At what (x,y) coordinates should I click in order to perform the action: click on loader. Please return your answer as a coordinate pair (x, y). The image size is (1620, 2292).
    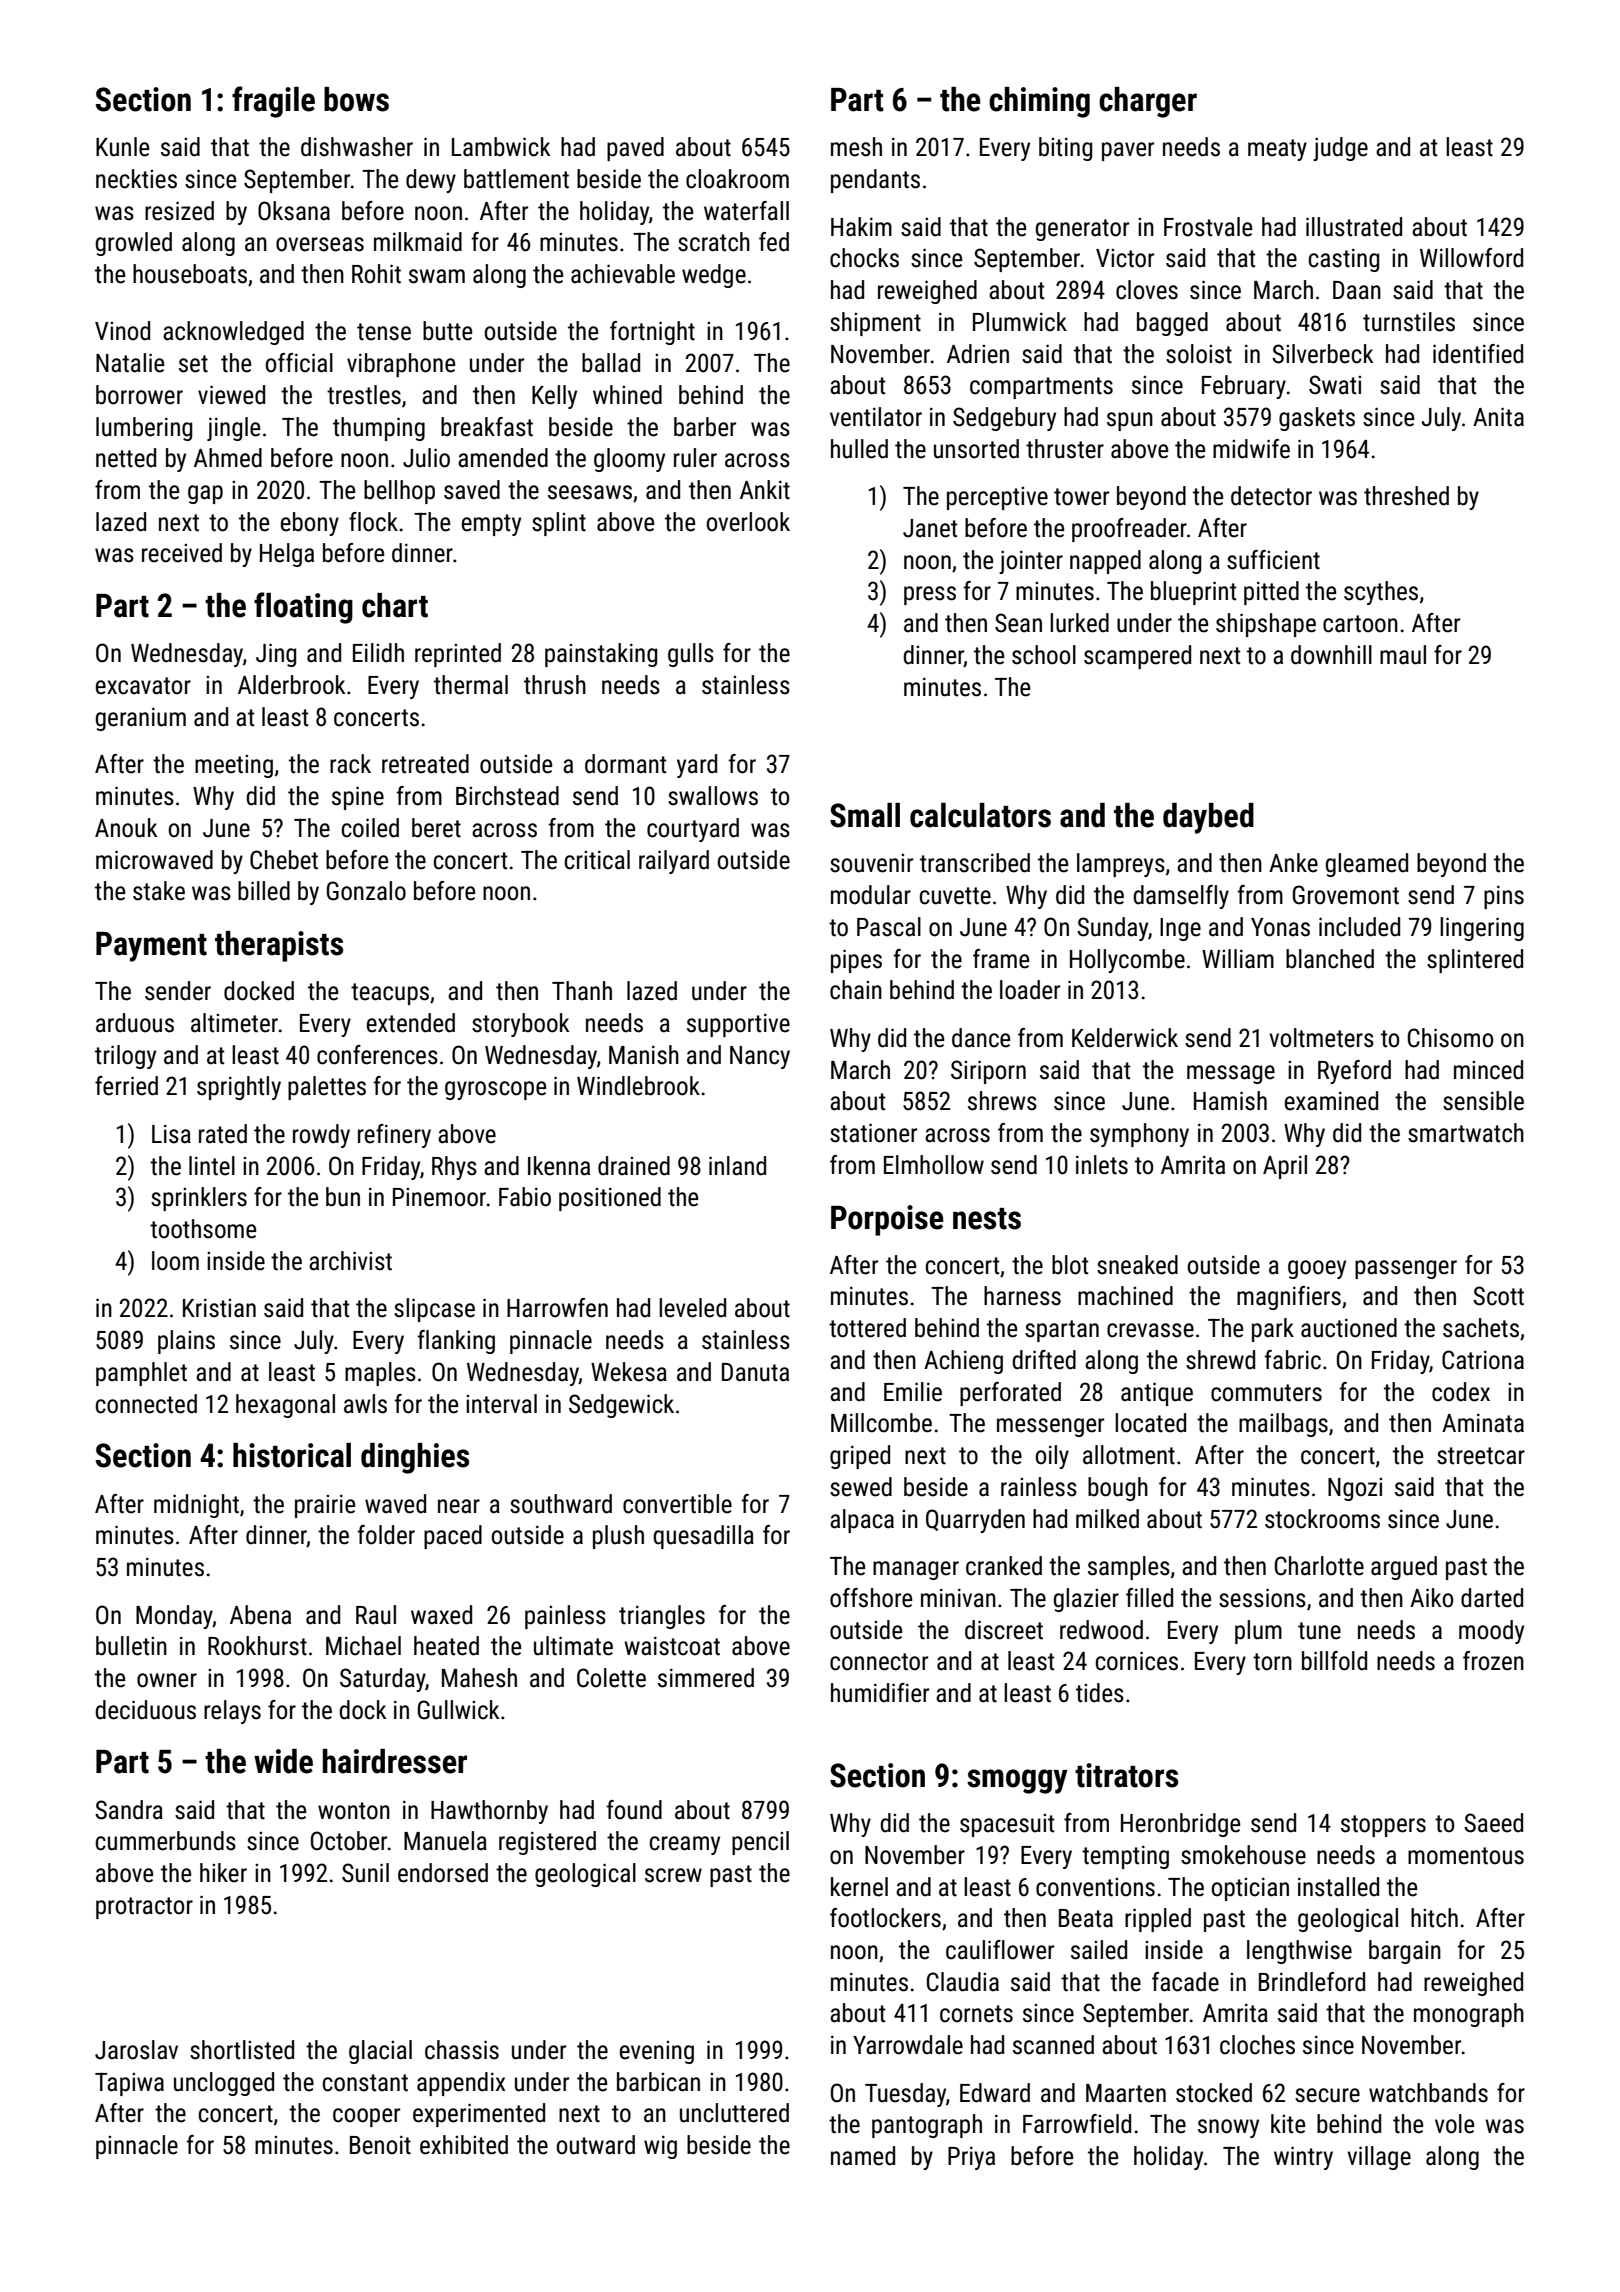
    Looking at the image, I should click on (1030, 990).
